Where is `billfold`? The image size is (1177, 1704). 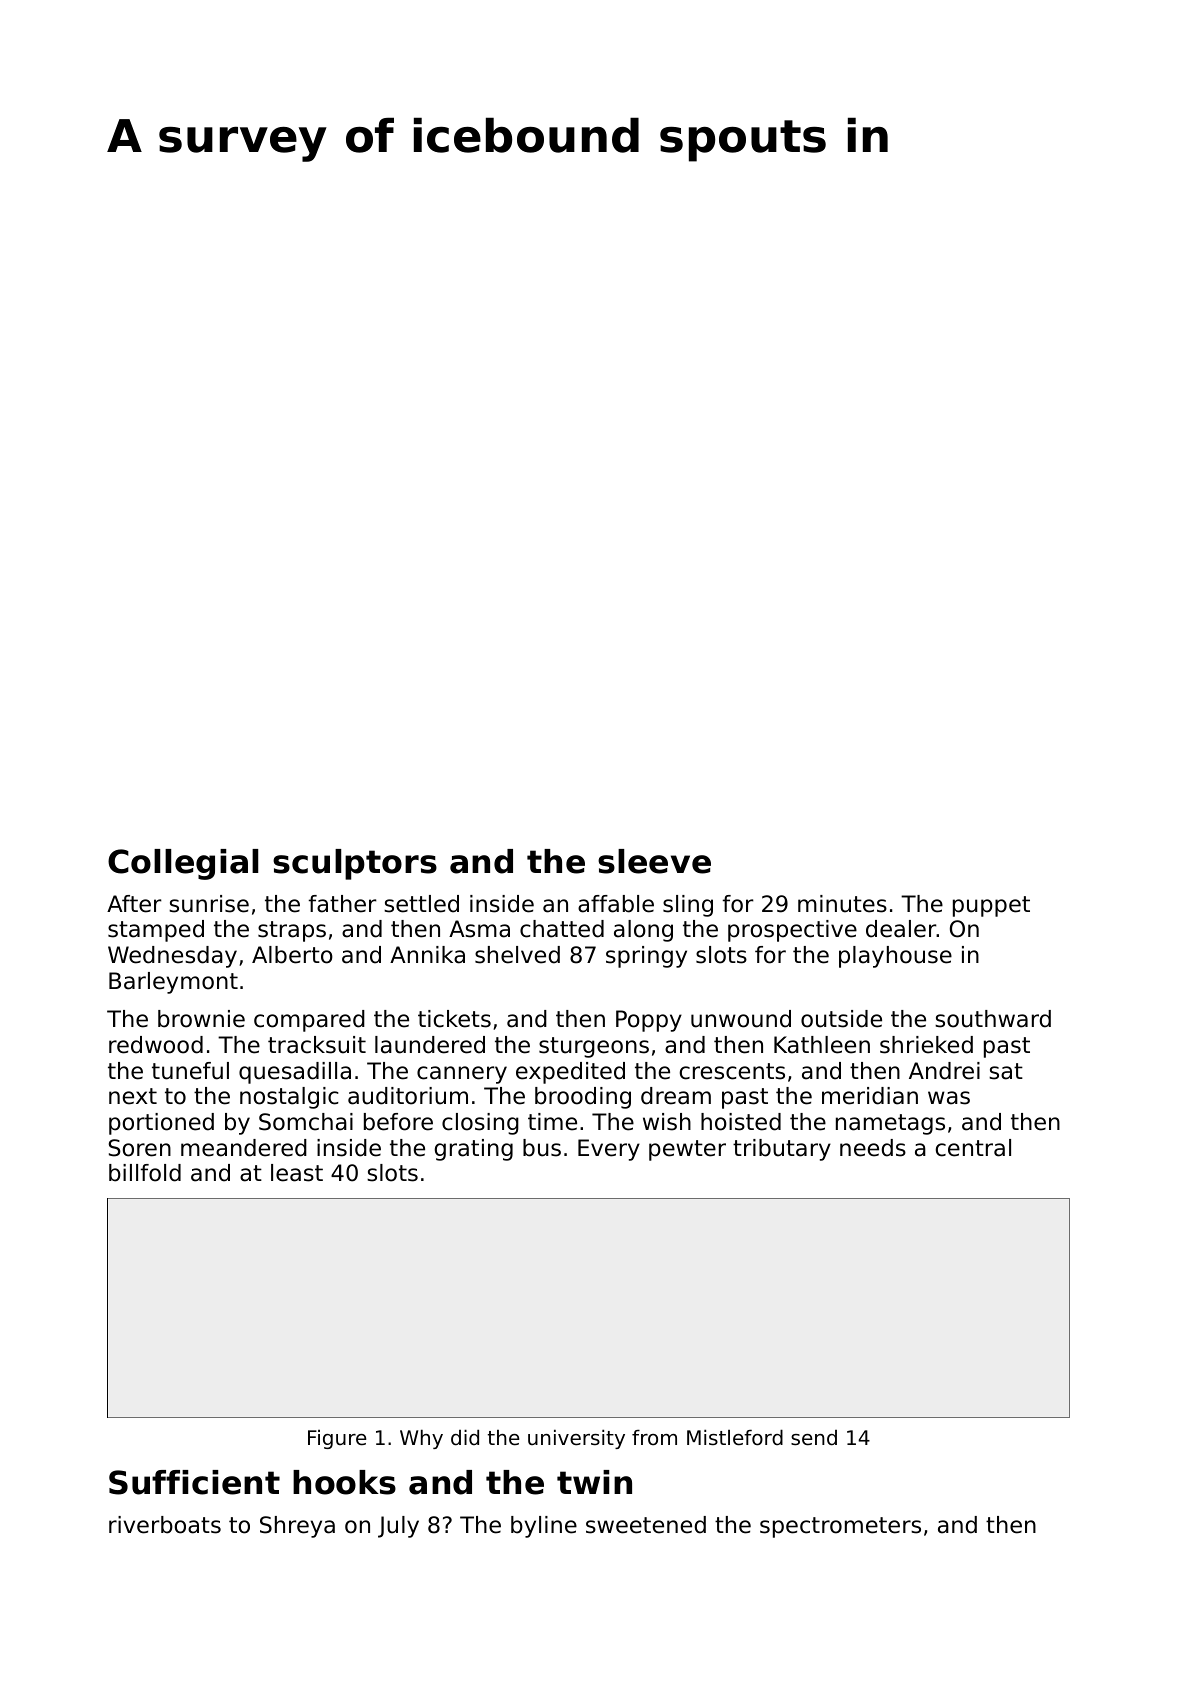 billfold is located at coordinates (145, 1173).
